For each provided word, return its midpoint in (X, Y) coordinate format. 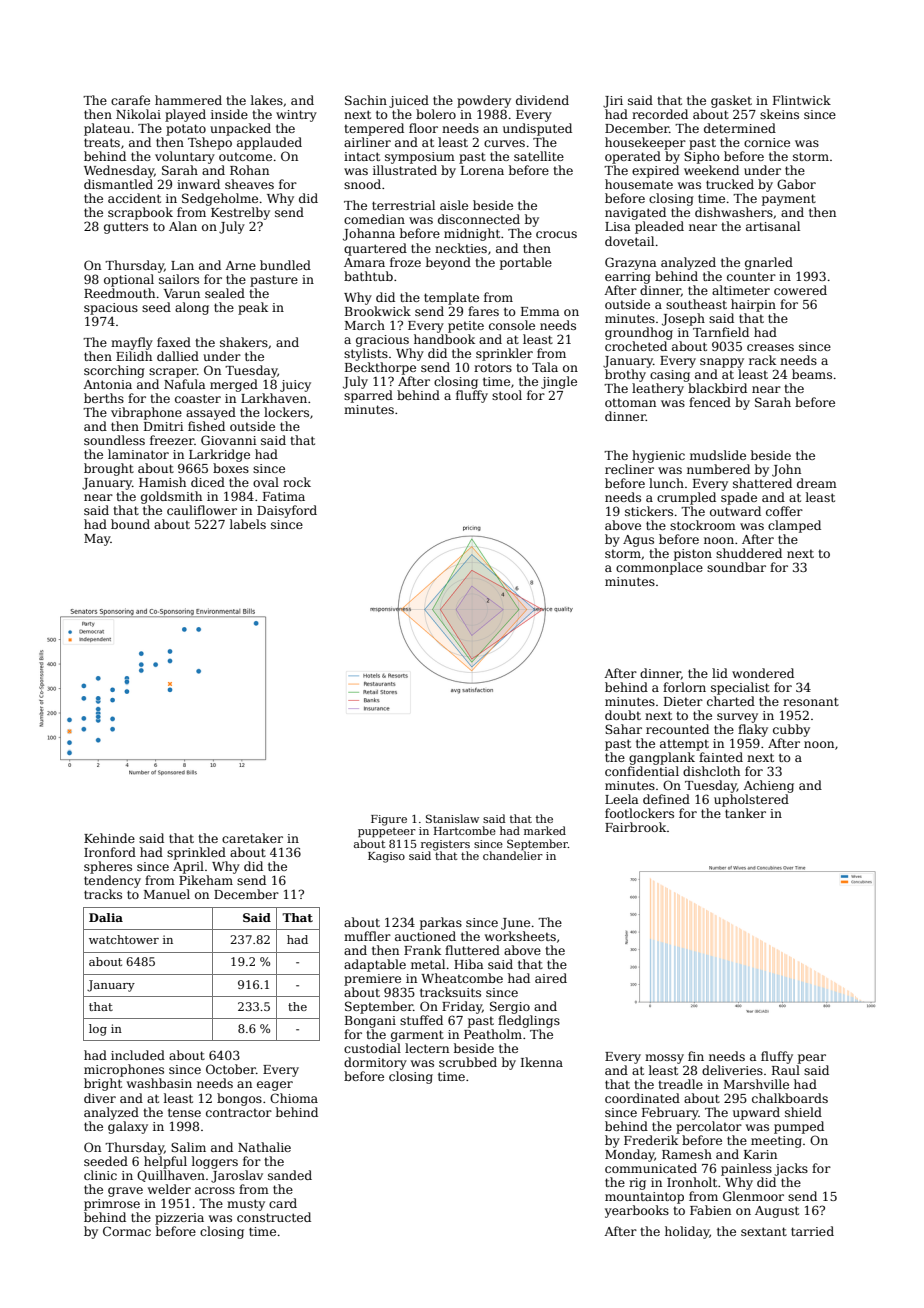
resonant (811, 701)
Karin (760, 1154)
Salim (188, 1147)
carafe (130, 100)
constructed (274, 1217)
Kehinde (109, 838)
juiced (409, 101)
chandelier (513, 855)
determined (740, 128)
